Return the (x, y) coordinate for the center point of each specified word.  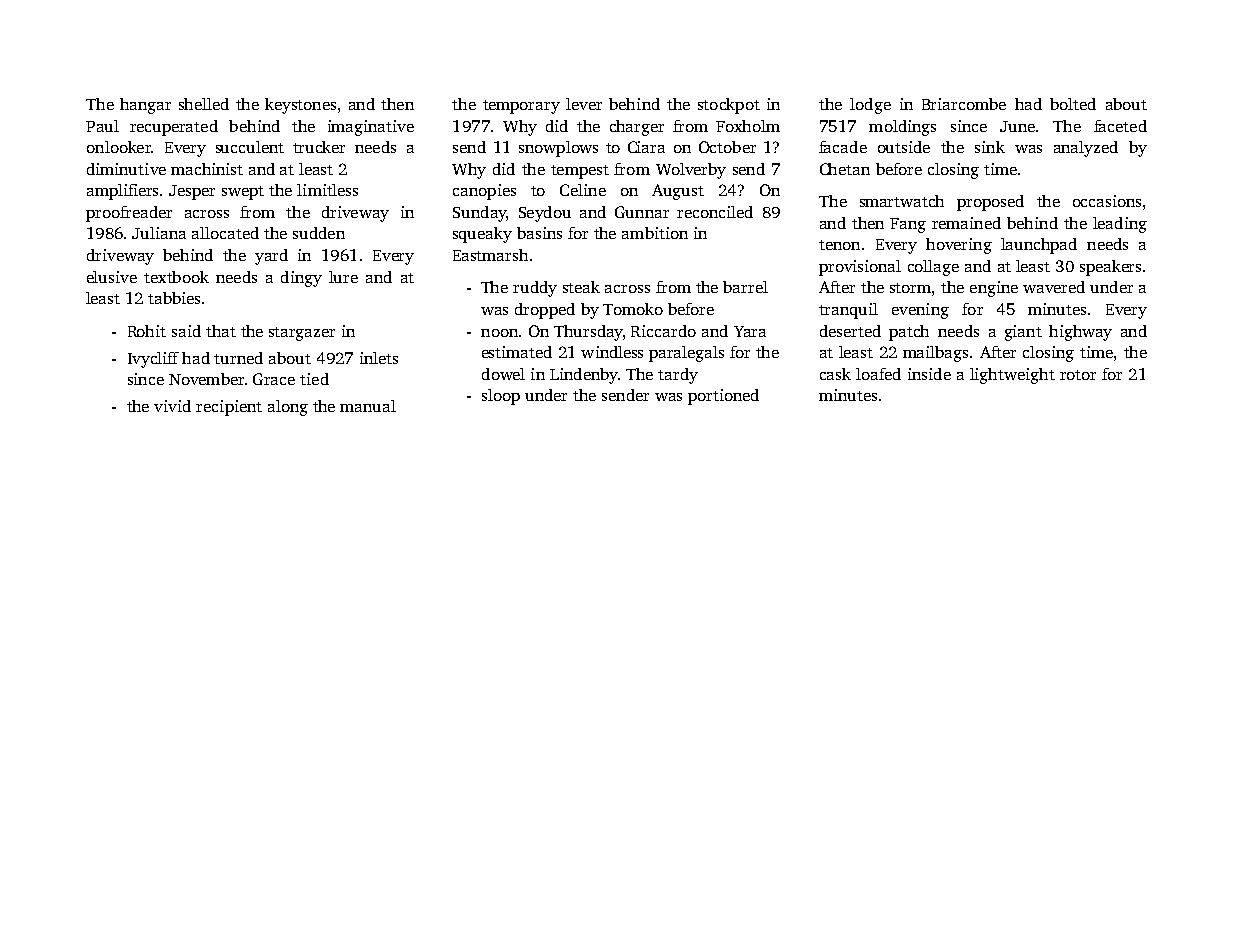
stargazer (302, 334)
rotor (1078, 375)
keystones (300, 106)
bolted (1073, 104)
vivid (172, 406)
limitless (327, 190)
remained (966, 223)
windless (612, 352)
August (678, 192)
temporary (521, 107)
